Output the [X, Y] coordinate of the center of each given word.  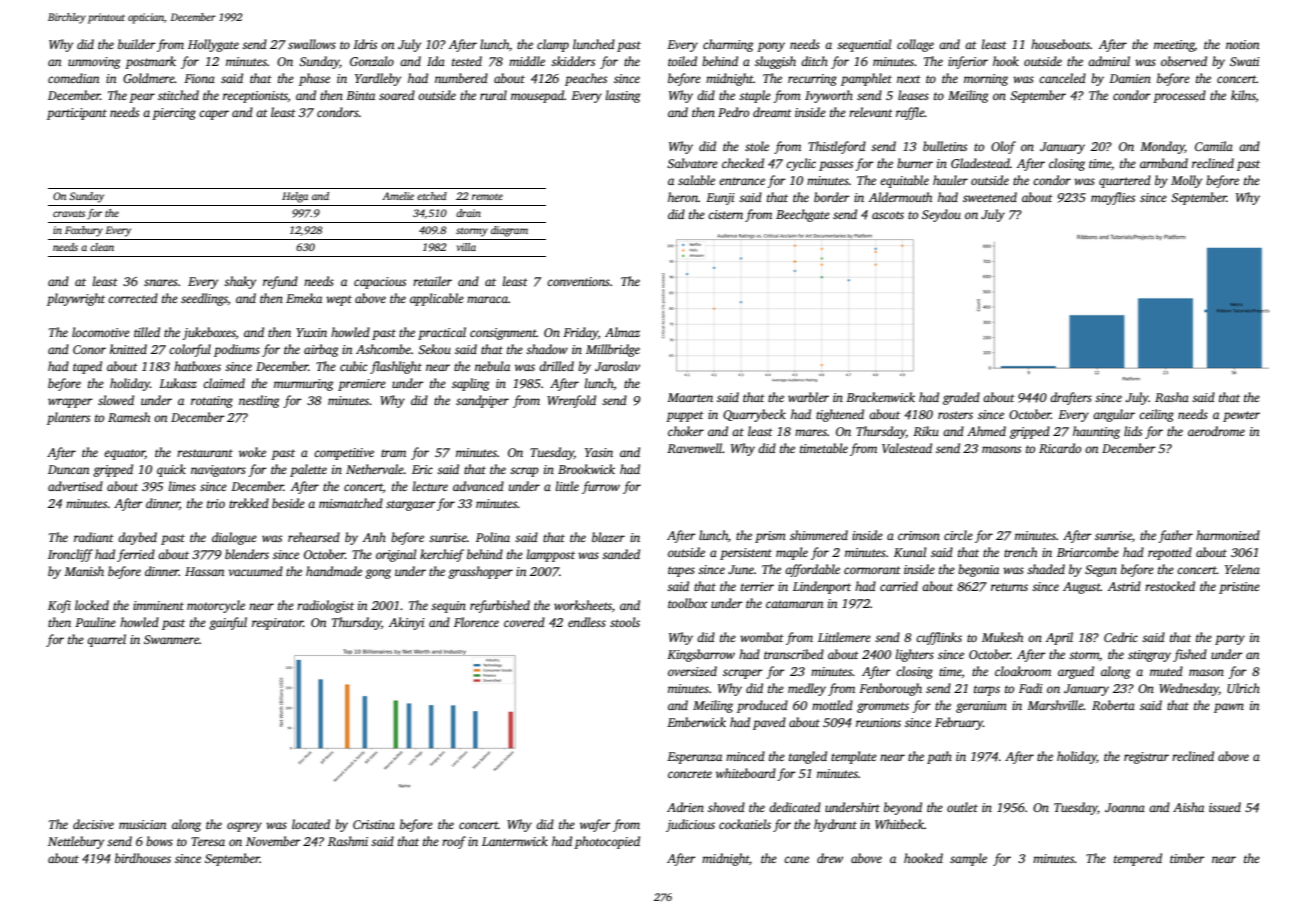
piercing [174, 114]
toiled [682, 61]
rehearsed [314, 537]
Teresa [208, 841]
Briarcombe [1088, 552]
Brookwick [586, 469]
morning [986, 80]
